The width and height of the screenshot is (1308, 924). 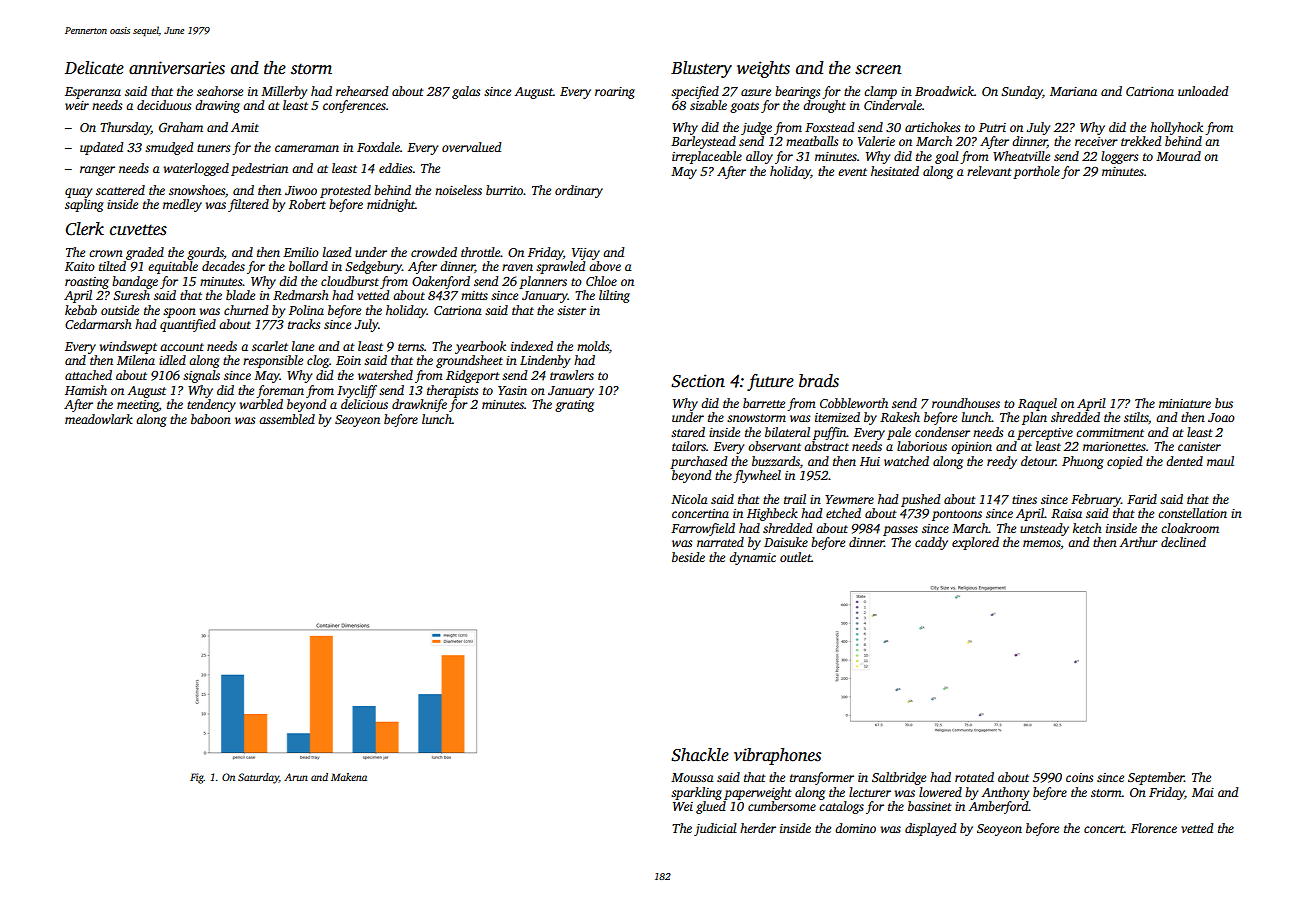 I want to click on stared, so click(x=688, y=432).
